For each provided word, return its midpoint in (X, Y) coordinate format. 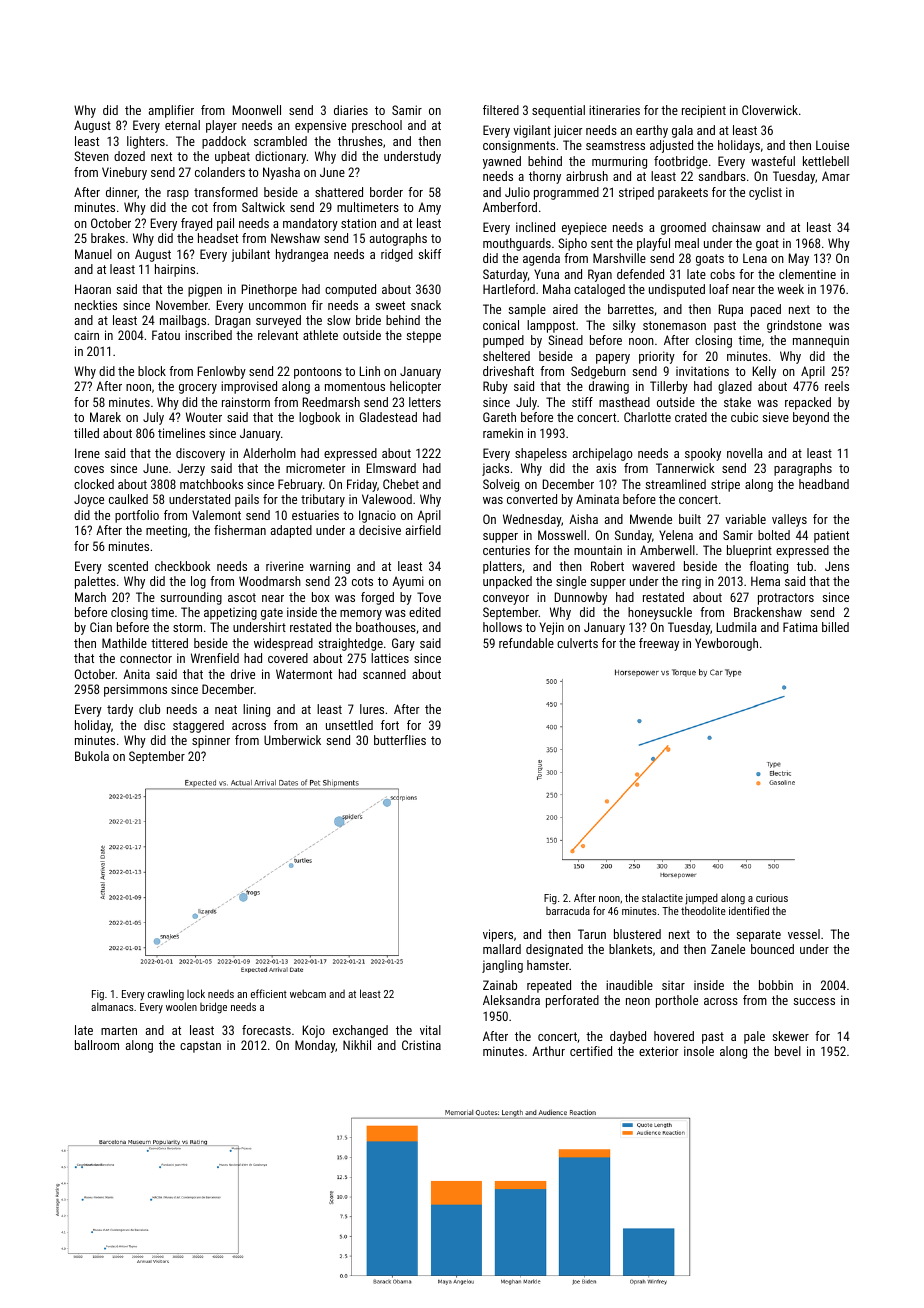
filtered (501, 110)
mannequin (821, 341)
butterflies (400, 740)
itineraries (614, 110)
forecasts (266, 1030)
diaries (351, 110)
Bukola (92, 756)
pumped (503, 341)
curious (772, 898)
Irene (87, 453)
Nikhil (357, 1045)
